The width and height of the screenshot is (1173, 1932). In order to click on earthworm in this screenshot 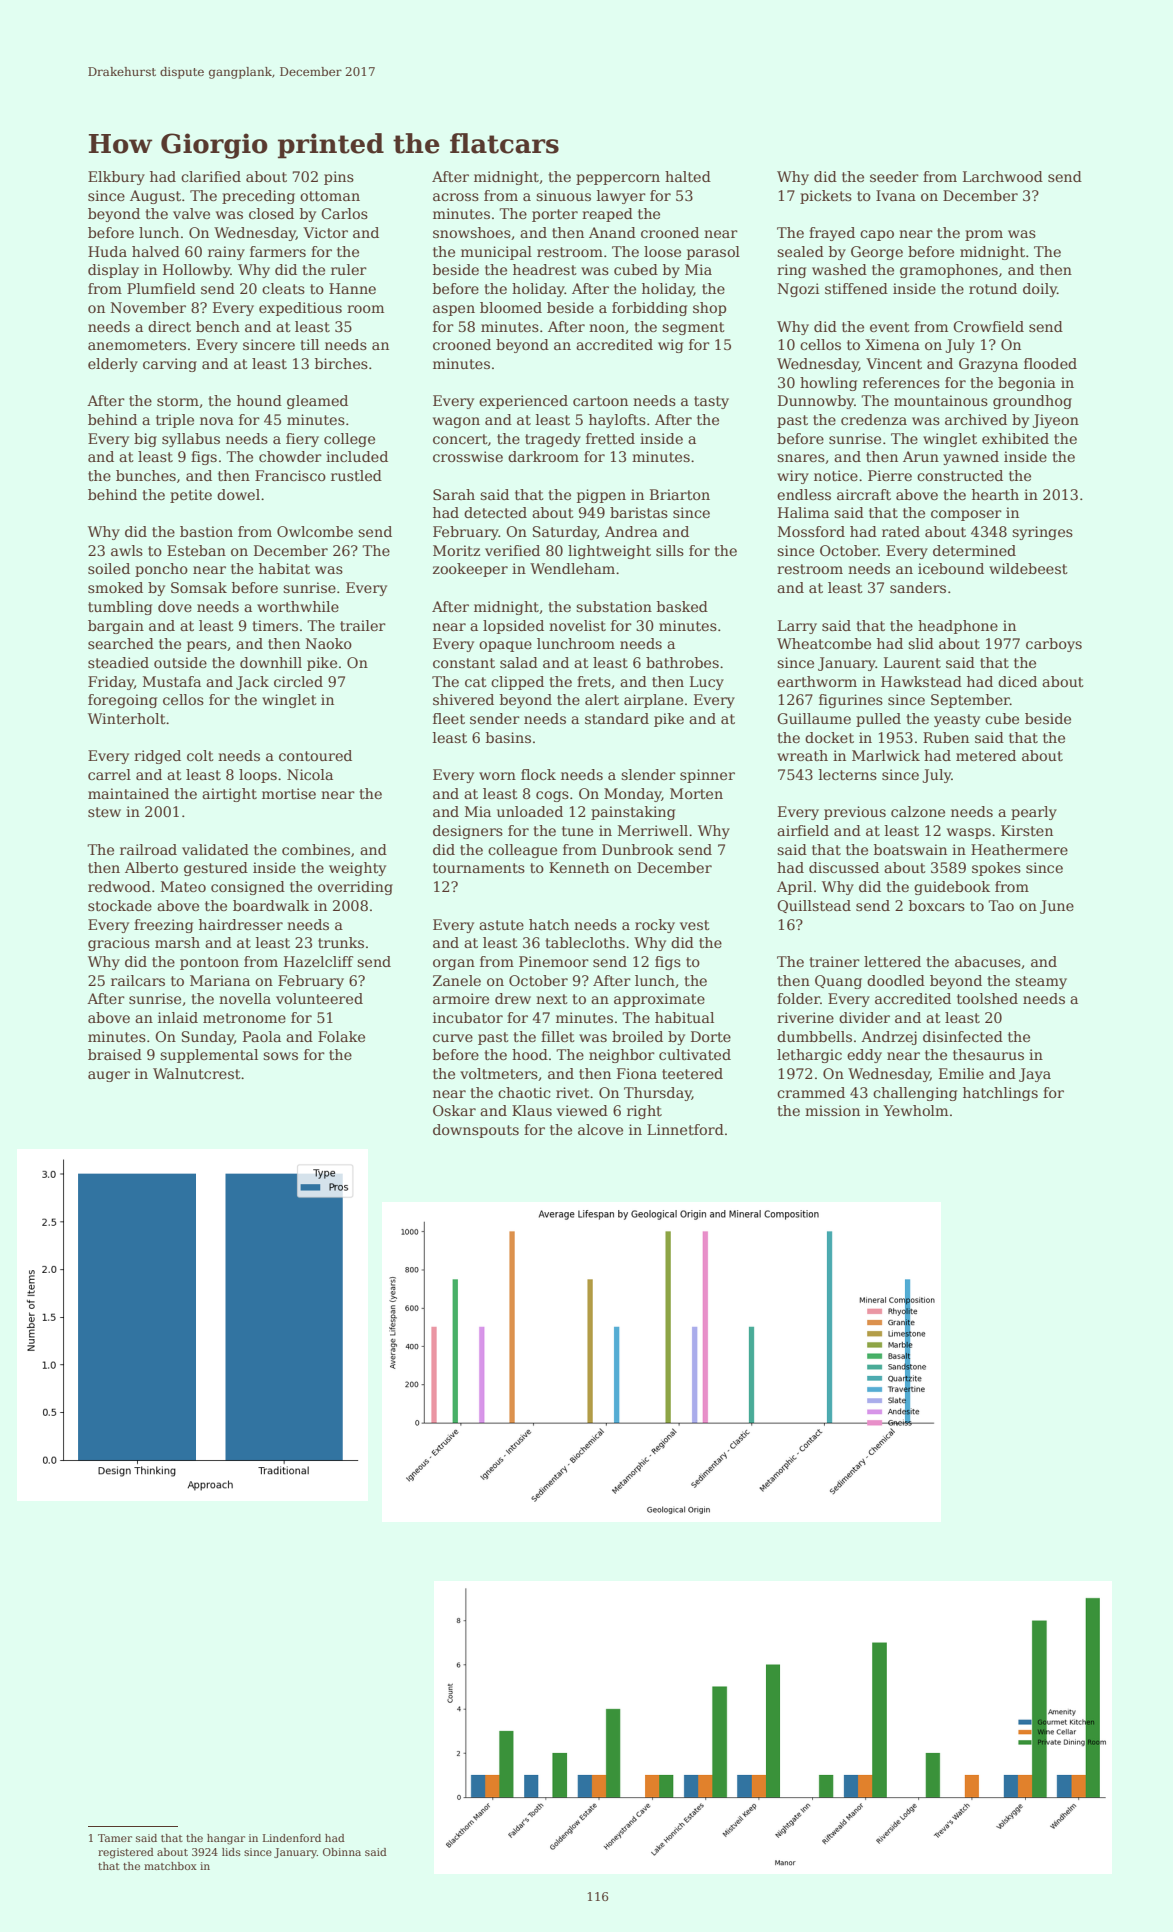, I will do `click(817, 681)`.
